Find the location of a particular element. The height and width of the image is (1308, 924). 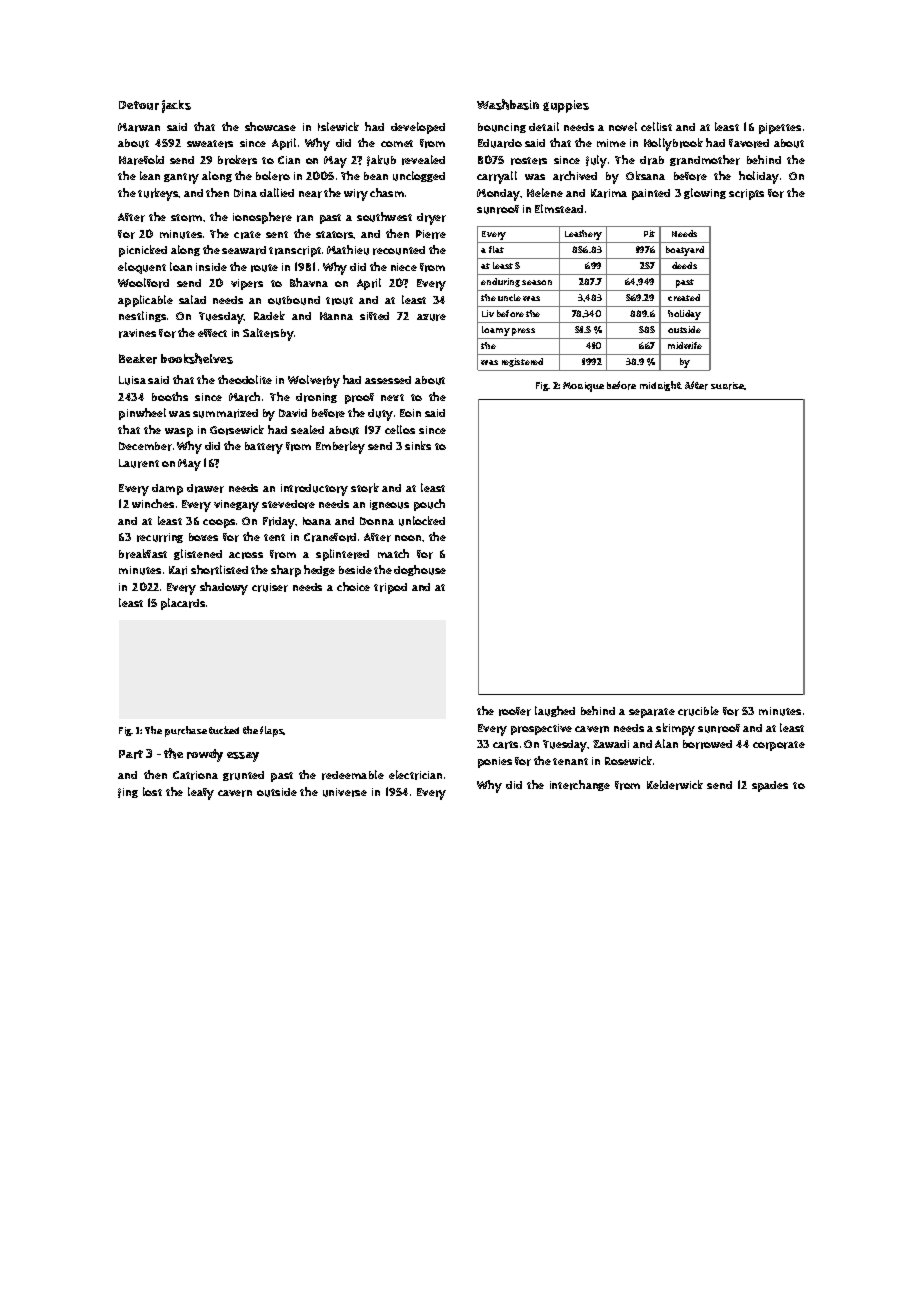

crucible is located at coordinates (698, 711).
